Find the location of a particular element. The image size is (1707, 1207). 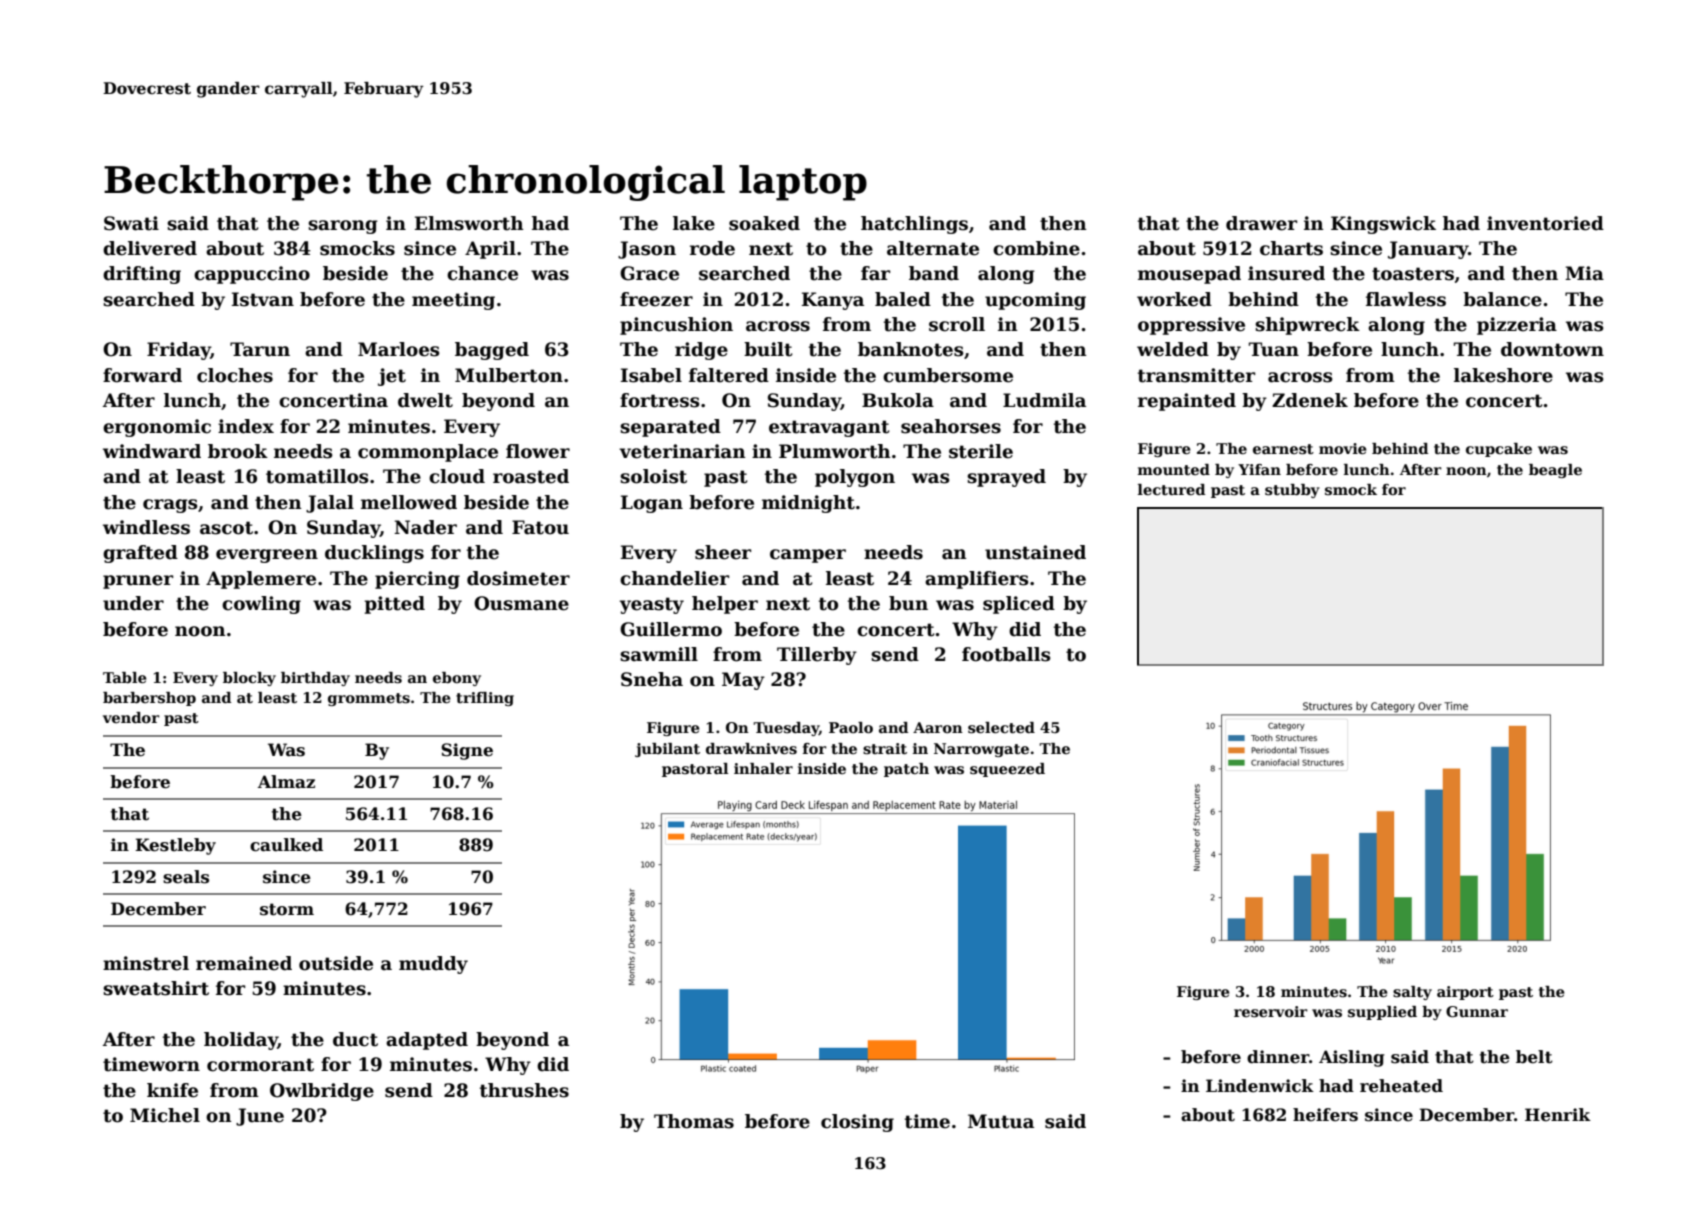

selected is located at coordinates (1001, 728).
